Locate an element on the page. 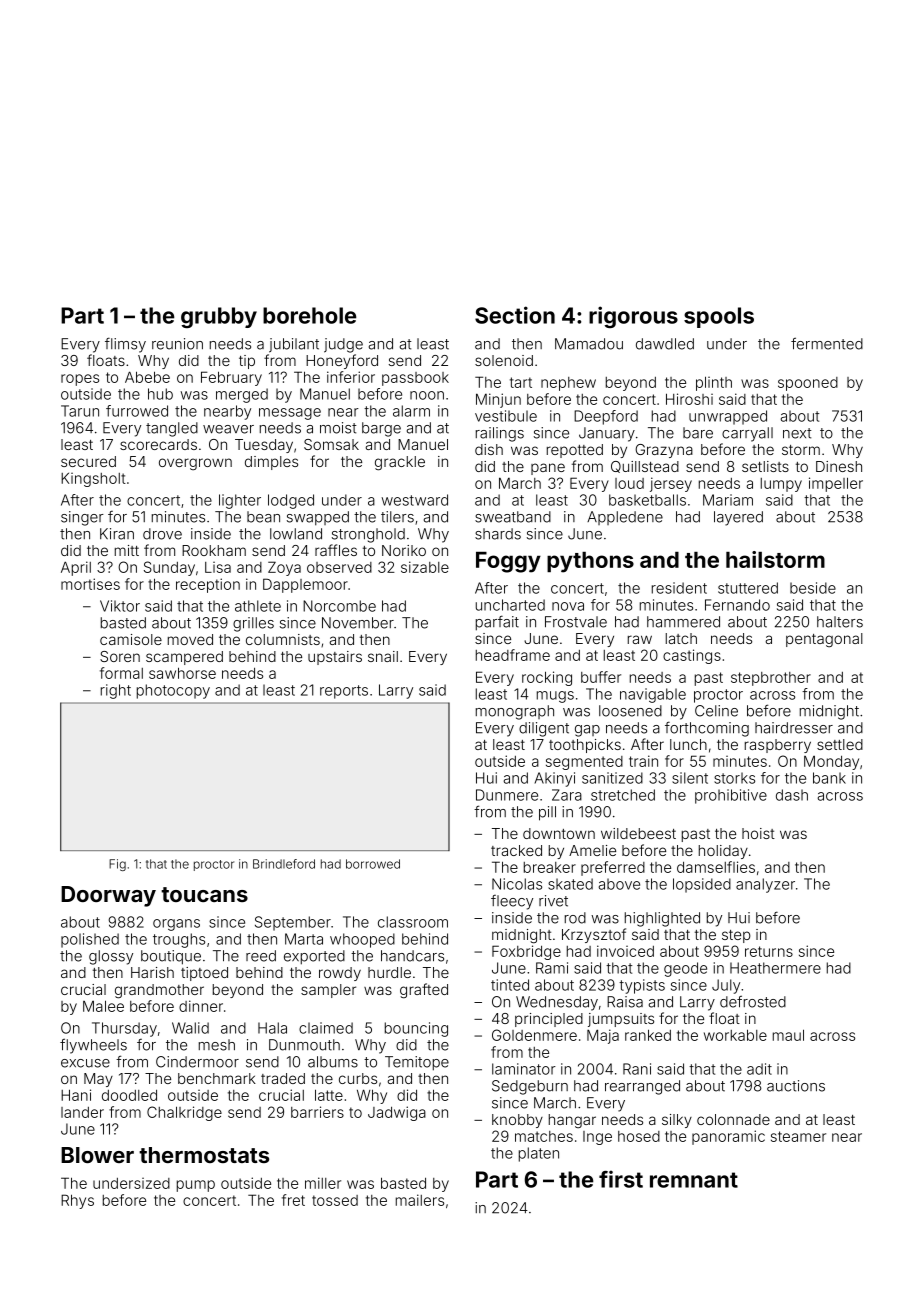 The image size is (924, 1308). dawdled is located at coordinates (665, 344).
